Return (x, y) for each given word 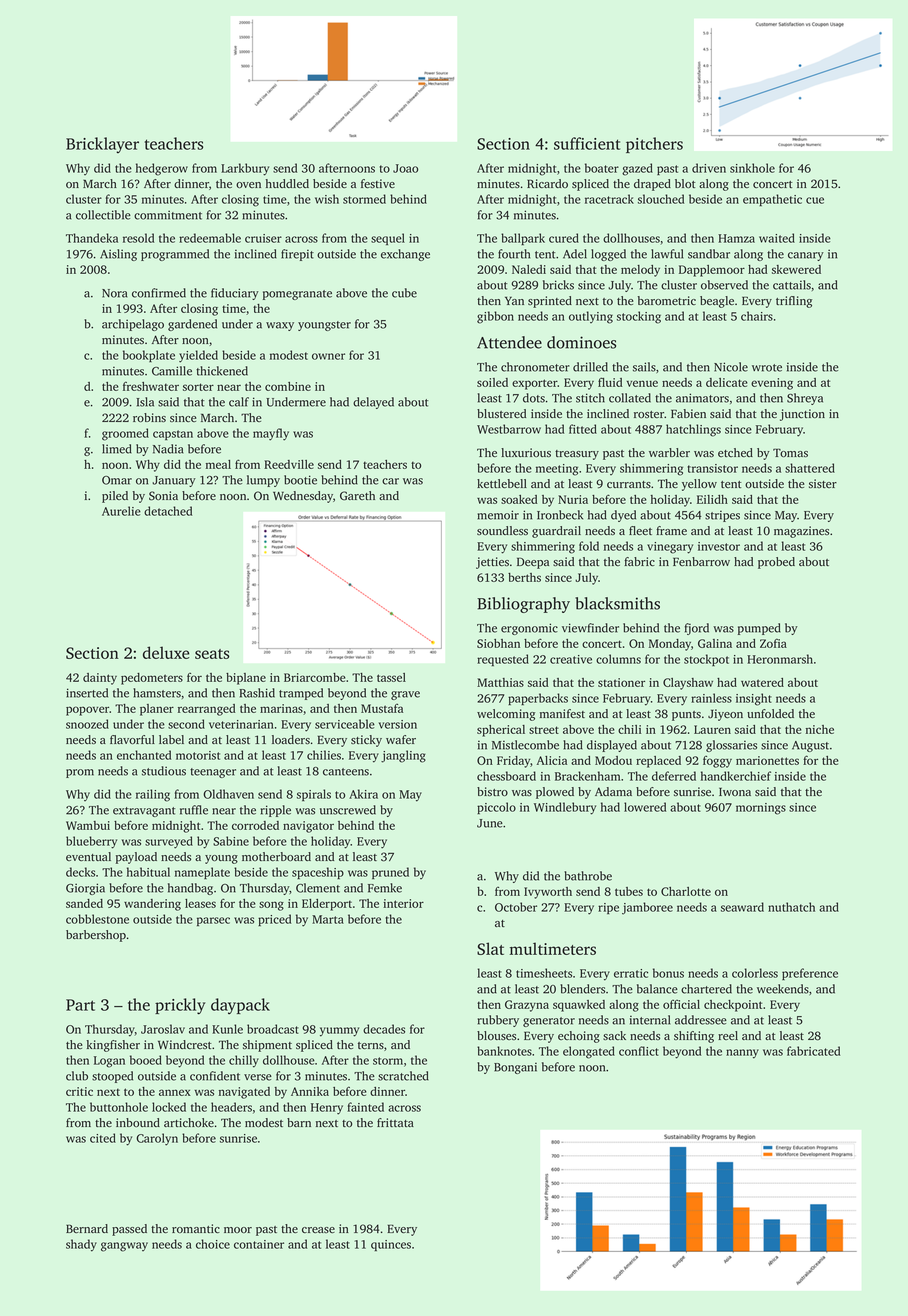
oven (248, 185)
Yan (514, 301)
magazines (801, 532)
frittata (395, 1122)
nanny (742, 1054)
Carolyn (157, 1139)
